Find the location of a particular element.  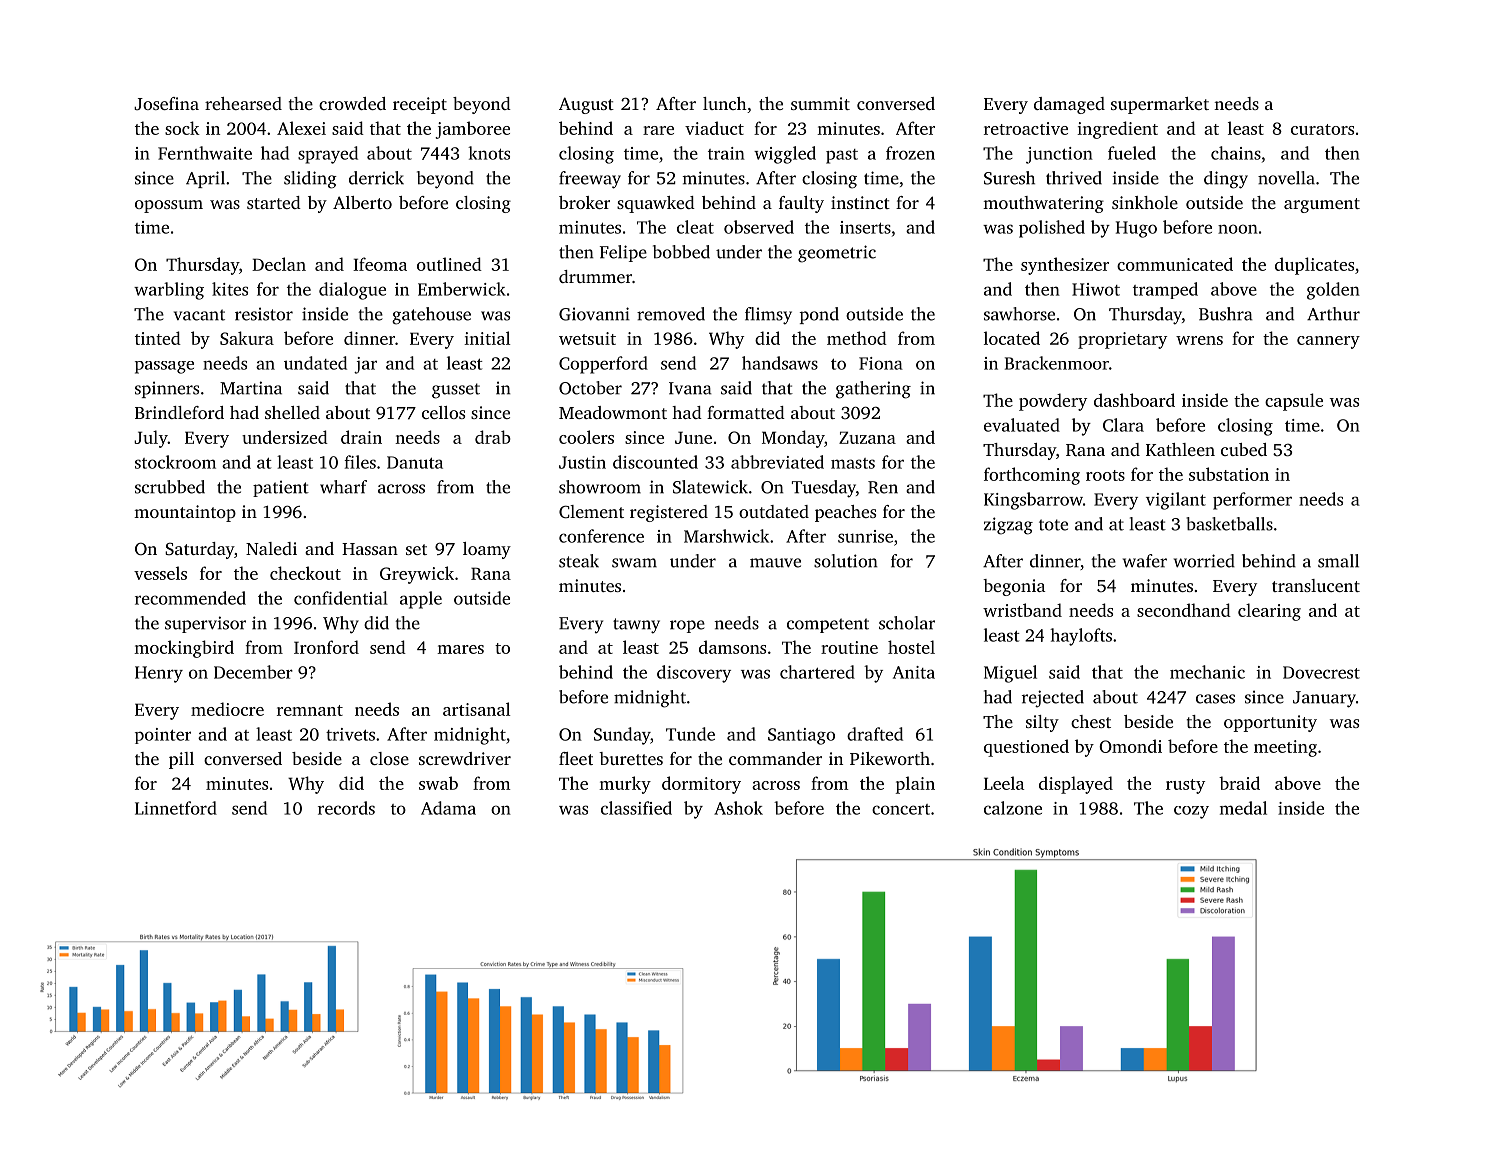

cozy is located at coordinates (1191, 812).
